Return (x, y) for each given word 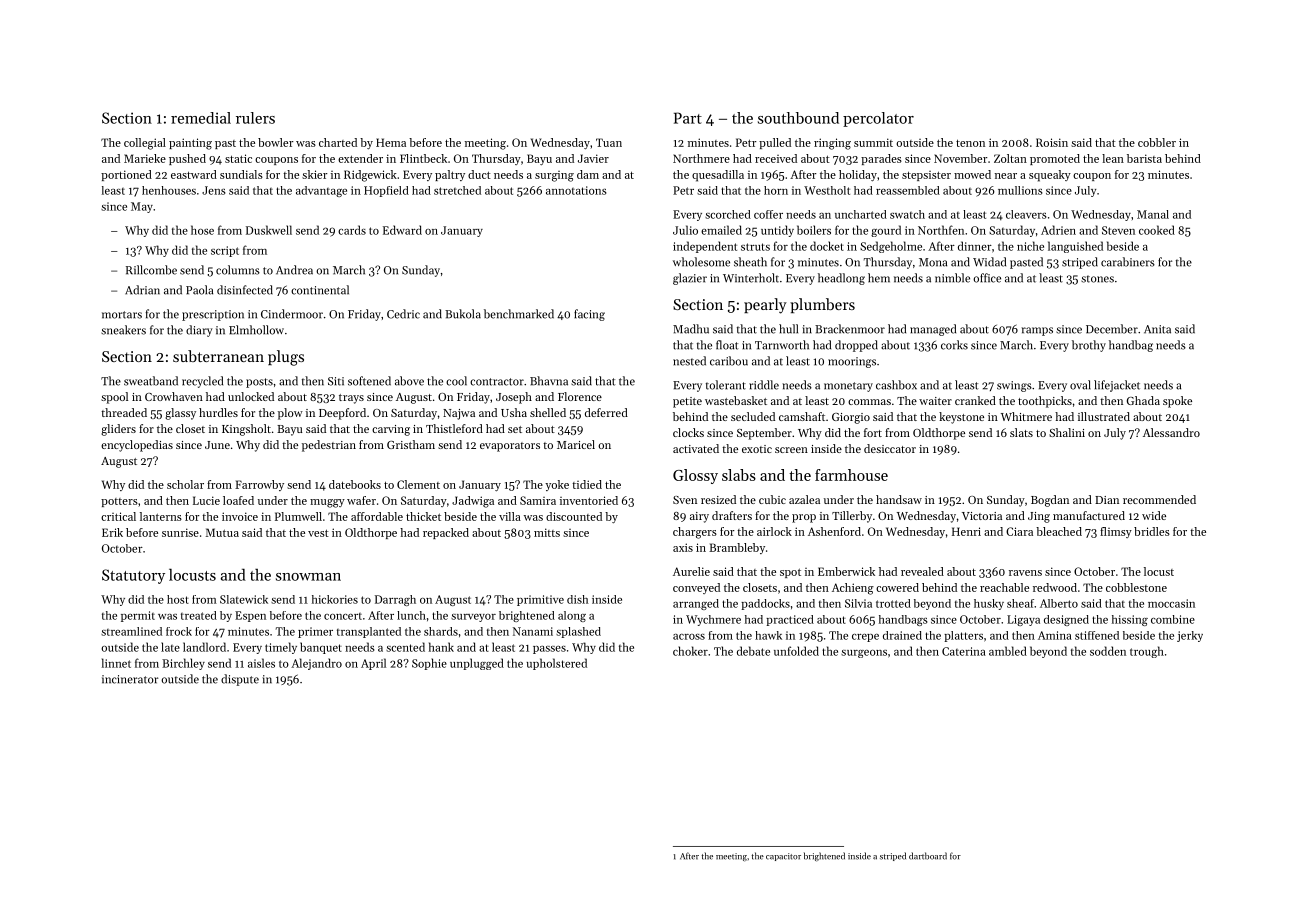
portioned (126, 175)
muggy (327, 503)
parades (881, 159)
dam (588, 174)
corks (954, 345)
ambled (1008, 651)
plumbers (822, 305)
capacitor (783, 857)
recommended (1159, 499)
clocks (688, 432)
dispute (240, 680)
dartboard (928, 856)
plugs (286, 358)
